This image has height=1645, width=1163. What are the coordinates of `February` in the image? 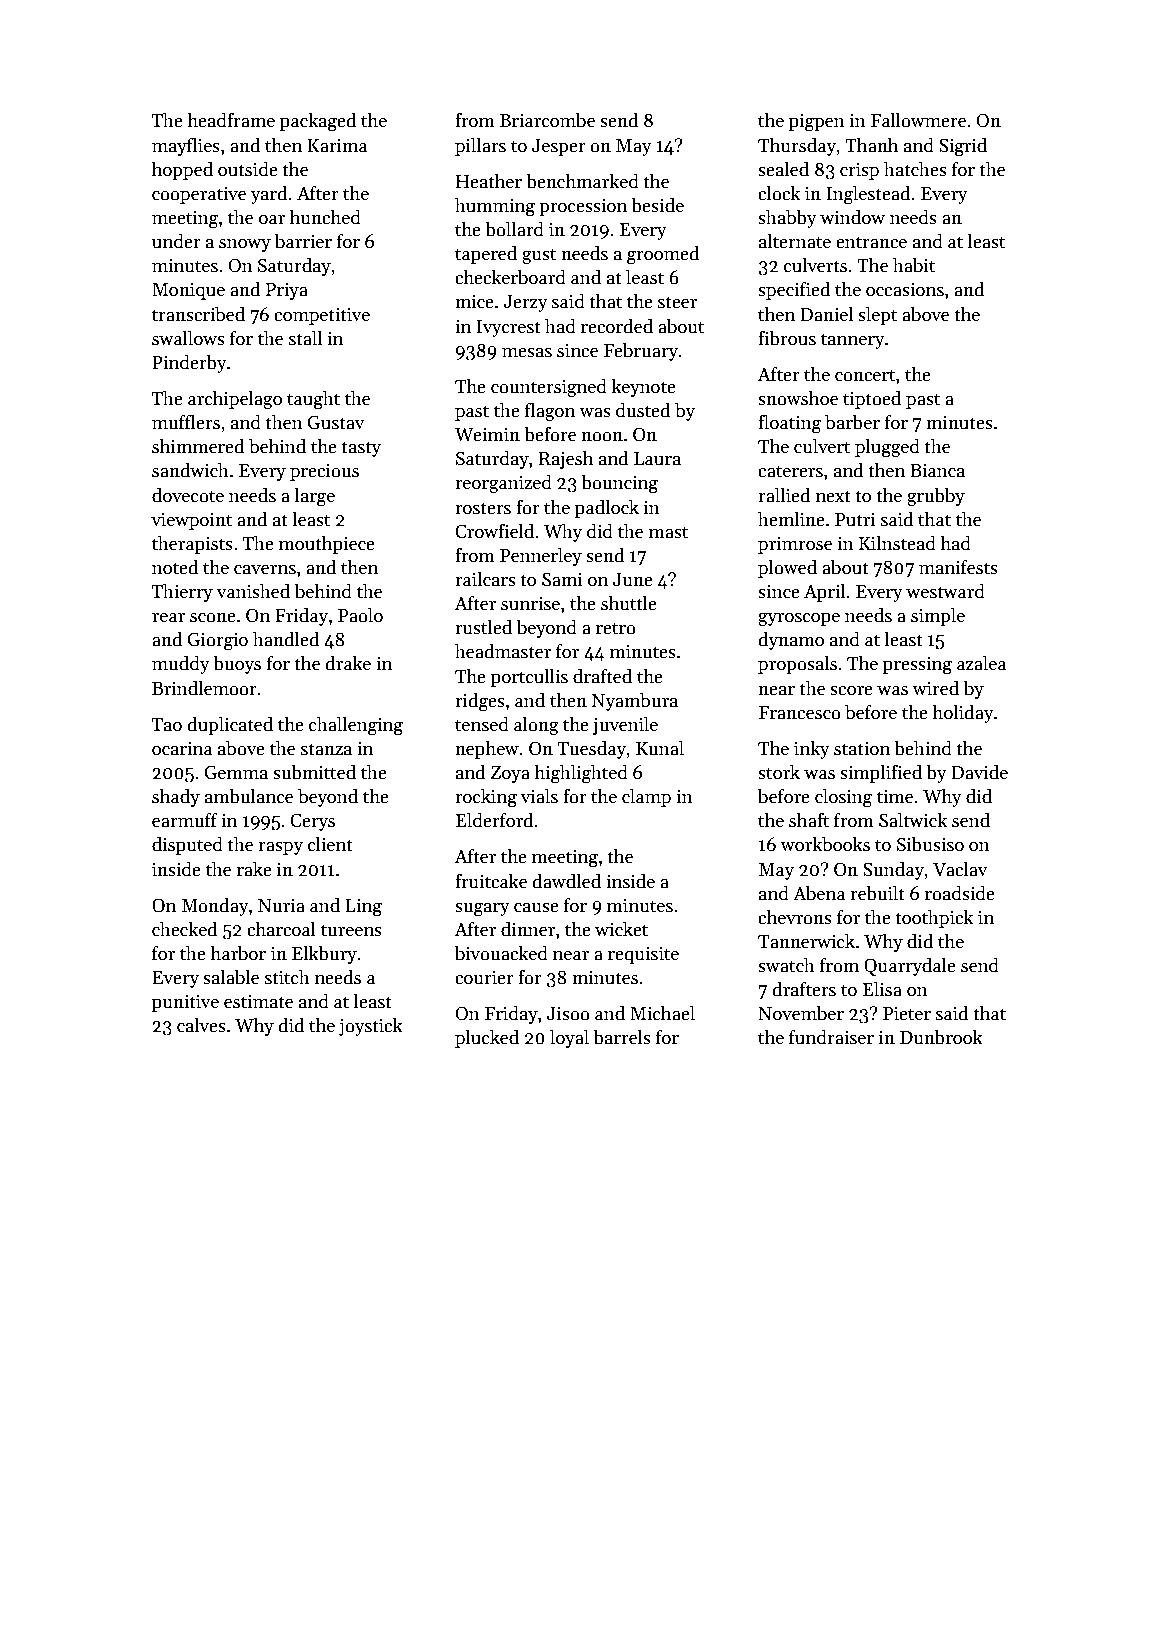 It's located at (641, 351).
